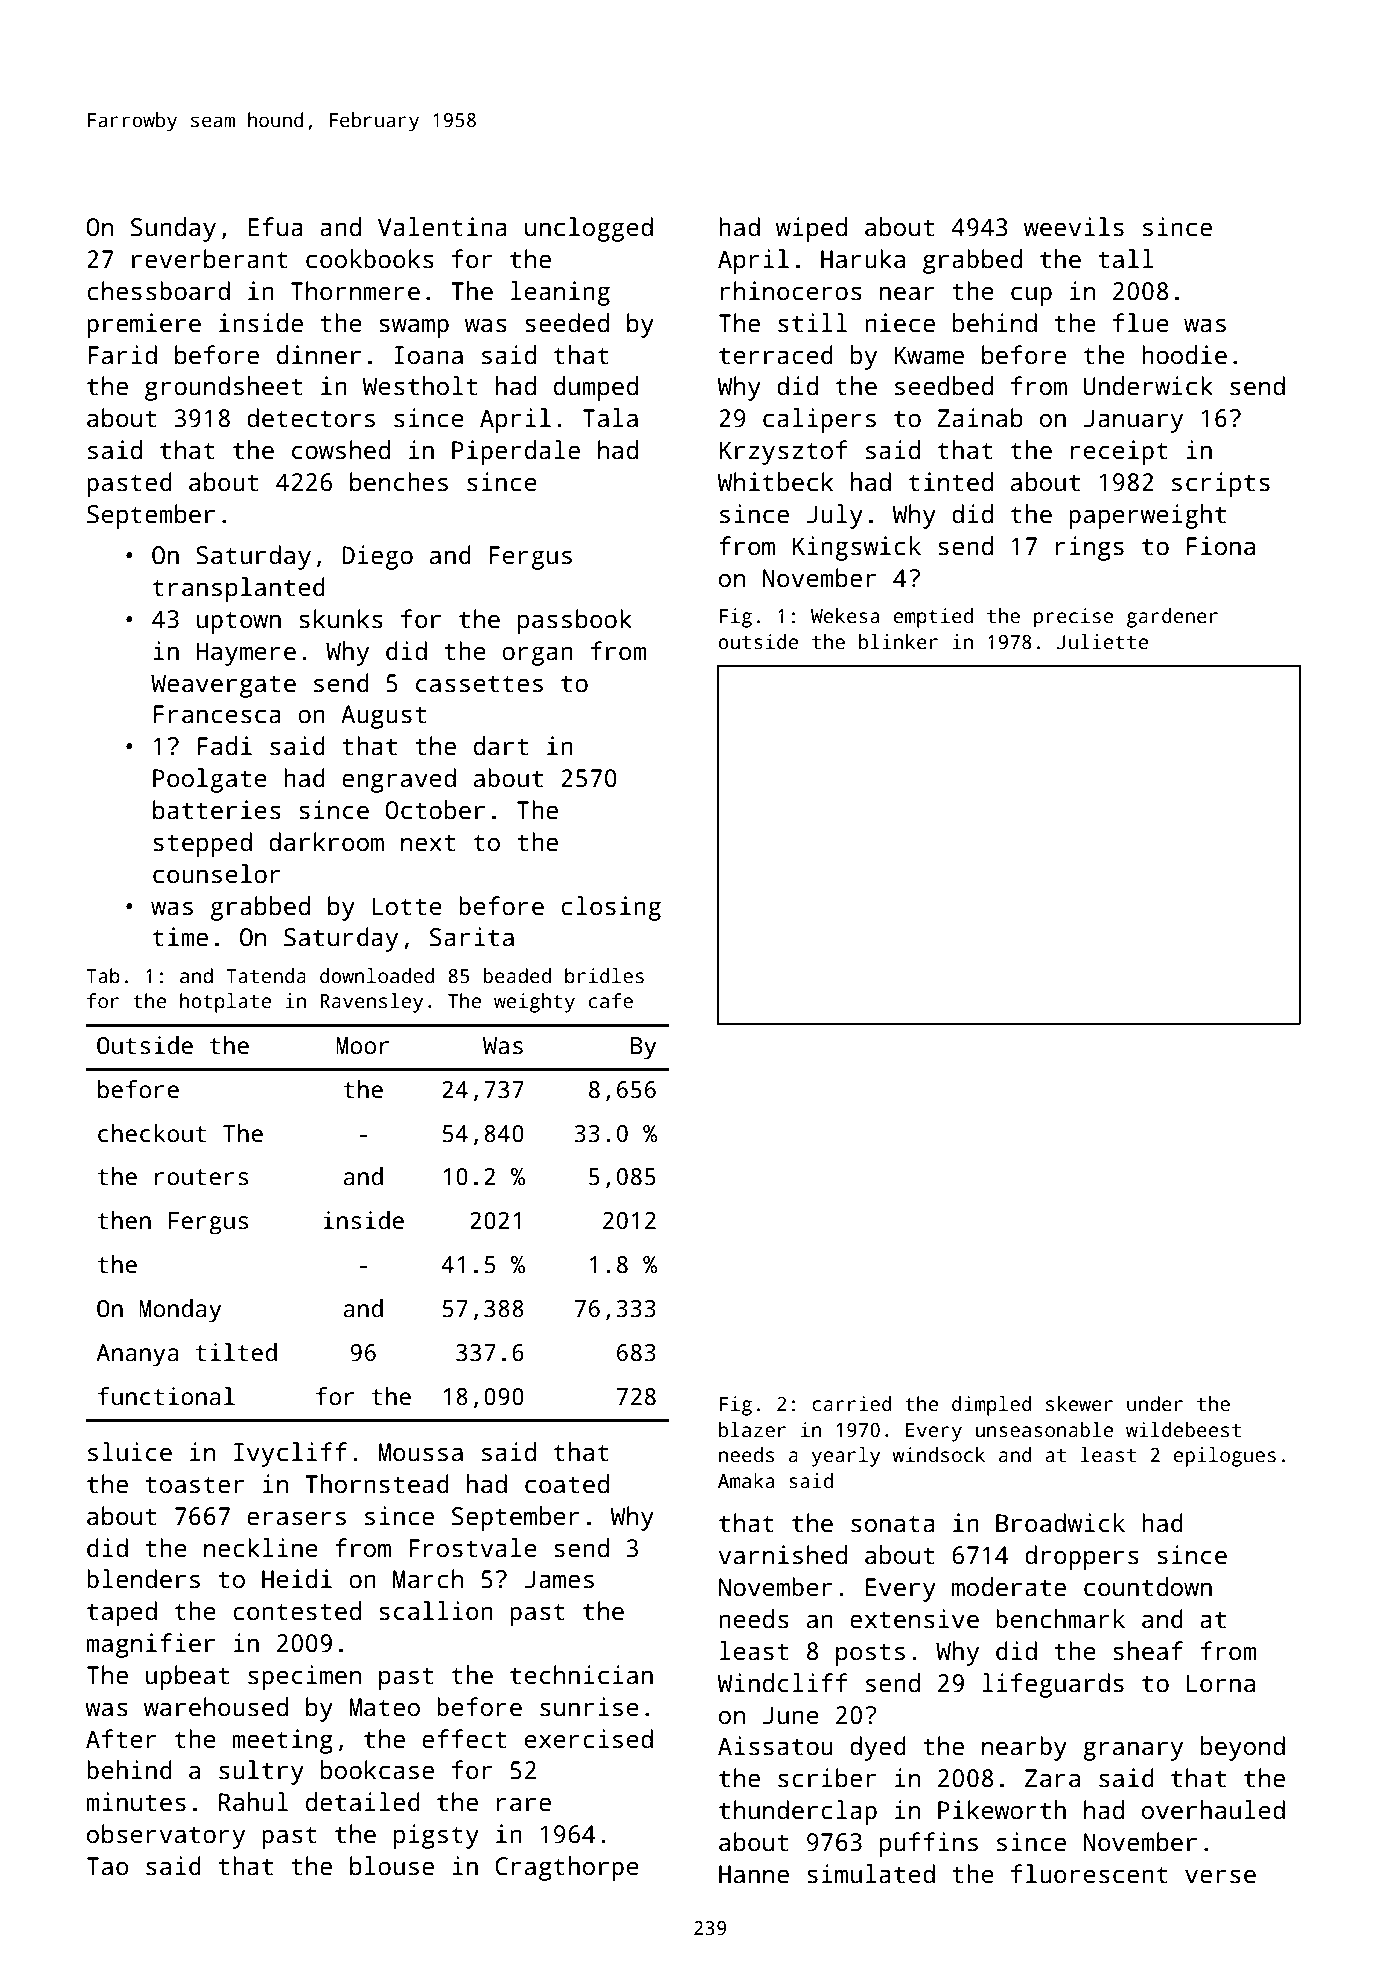  What do you see at coordinates (575, 621) in the document?
I see `passbook` at bounding box center [575, 621].
